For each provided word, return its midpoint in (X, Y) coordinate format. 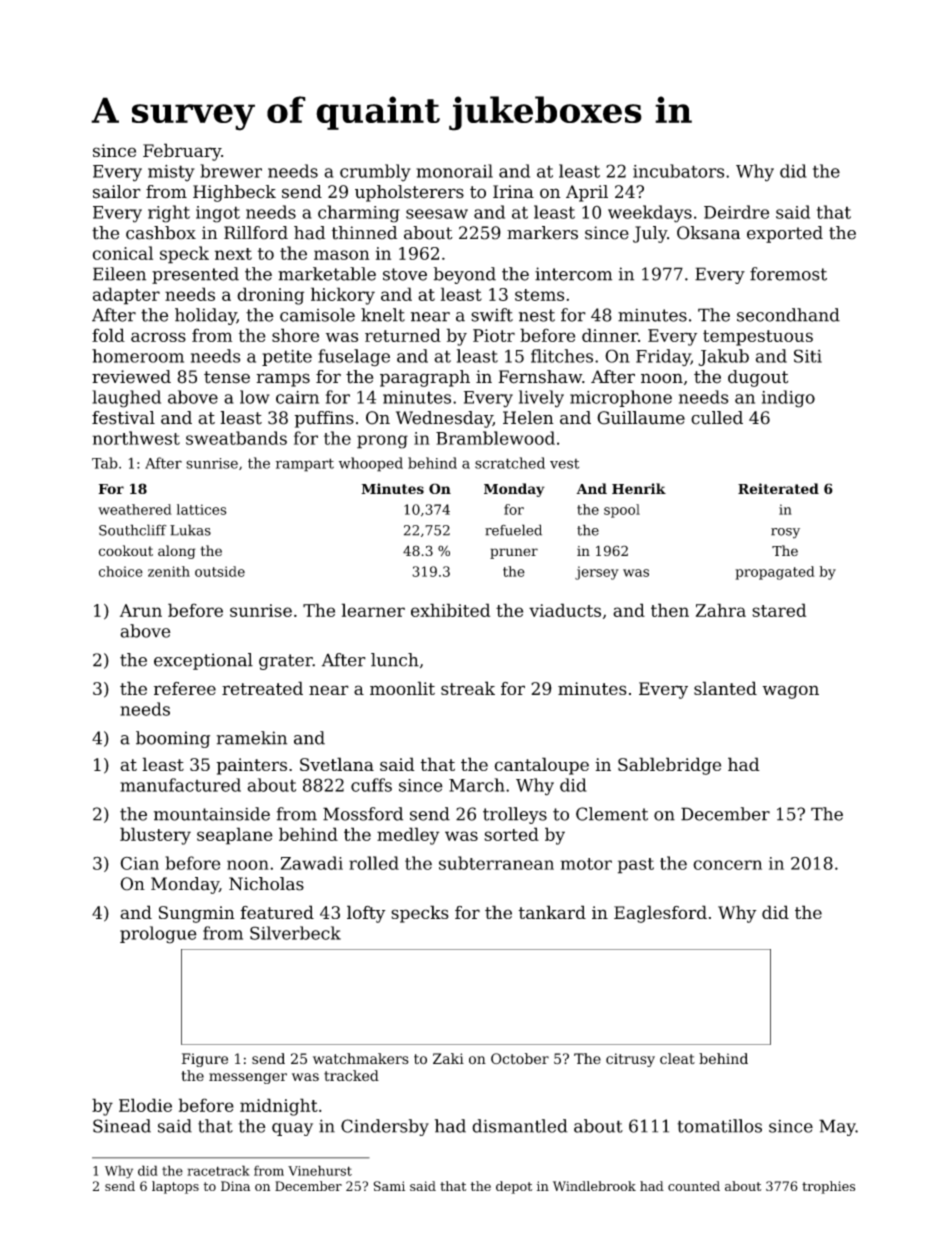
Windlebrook (594, 1186)
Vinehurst (320, 1170)
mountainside (212, 814)
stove (405, 274)
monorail (454, 171)
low (255, 397)
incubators (678, 171)
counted (694, 1186)
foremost (788, 274)
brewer (231, 171)
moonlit (402, 688)
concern (727, 865)
